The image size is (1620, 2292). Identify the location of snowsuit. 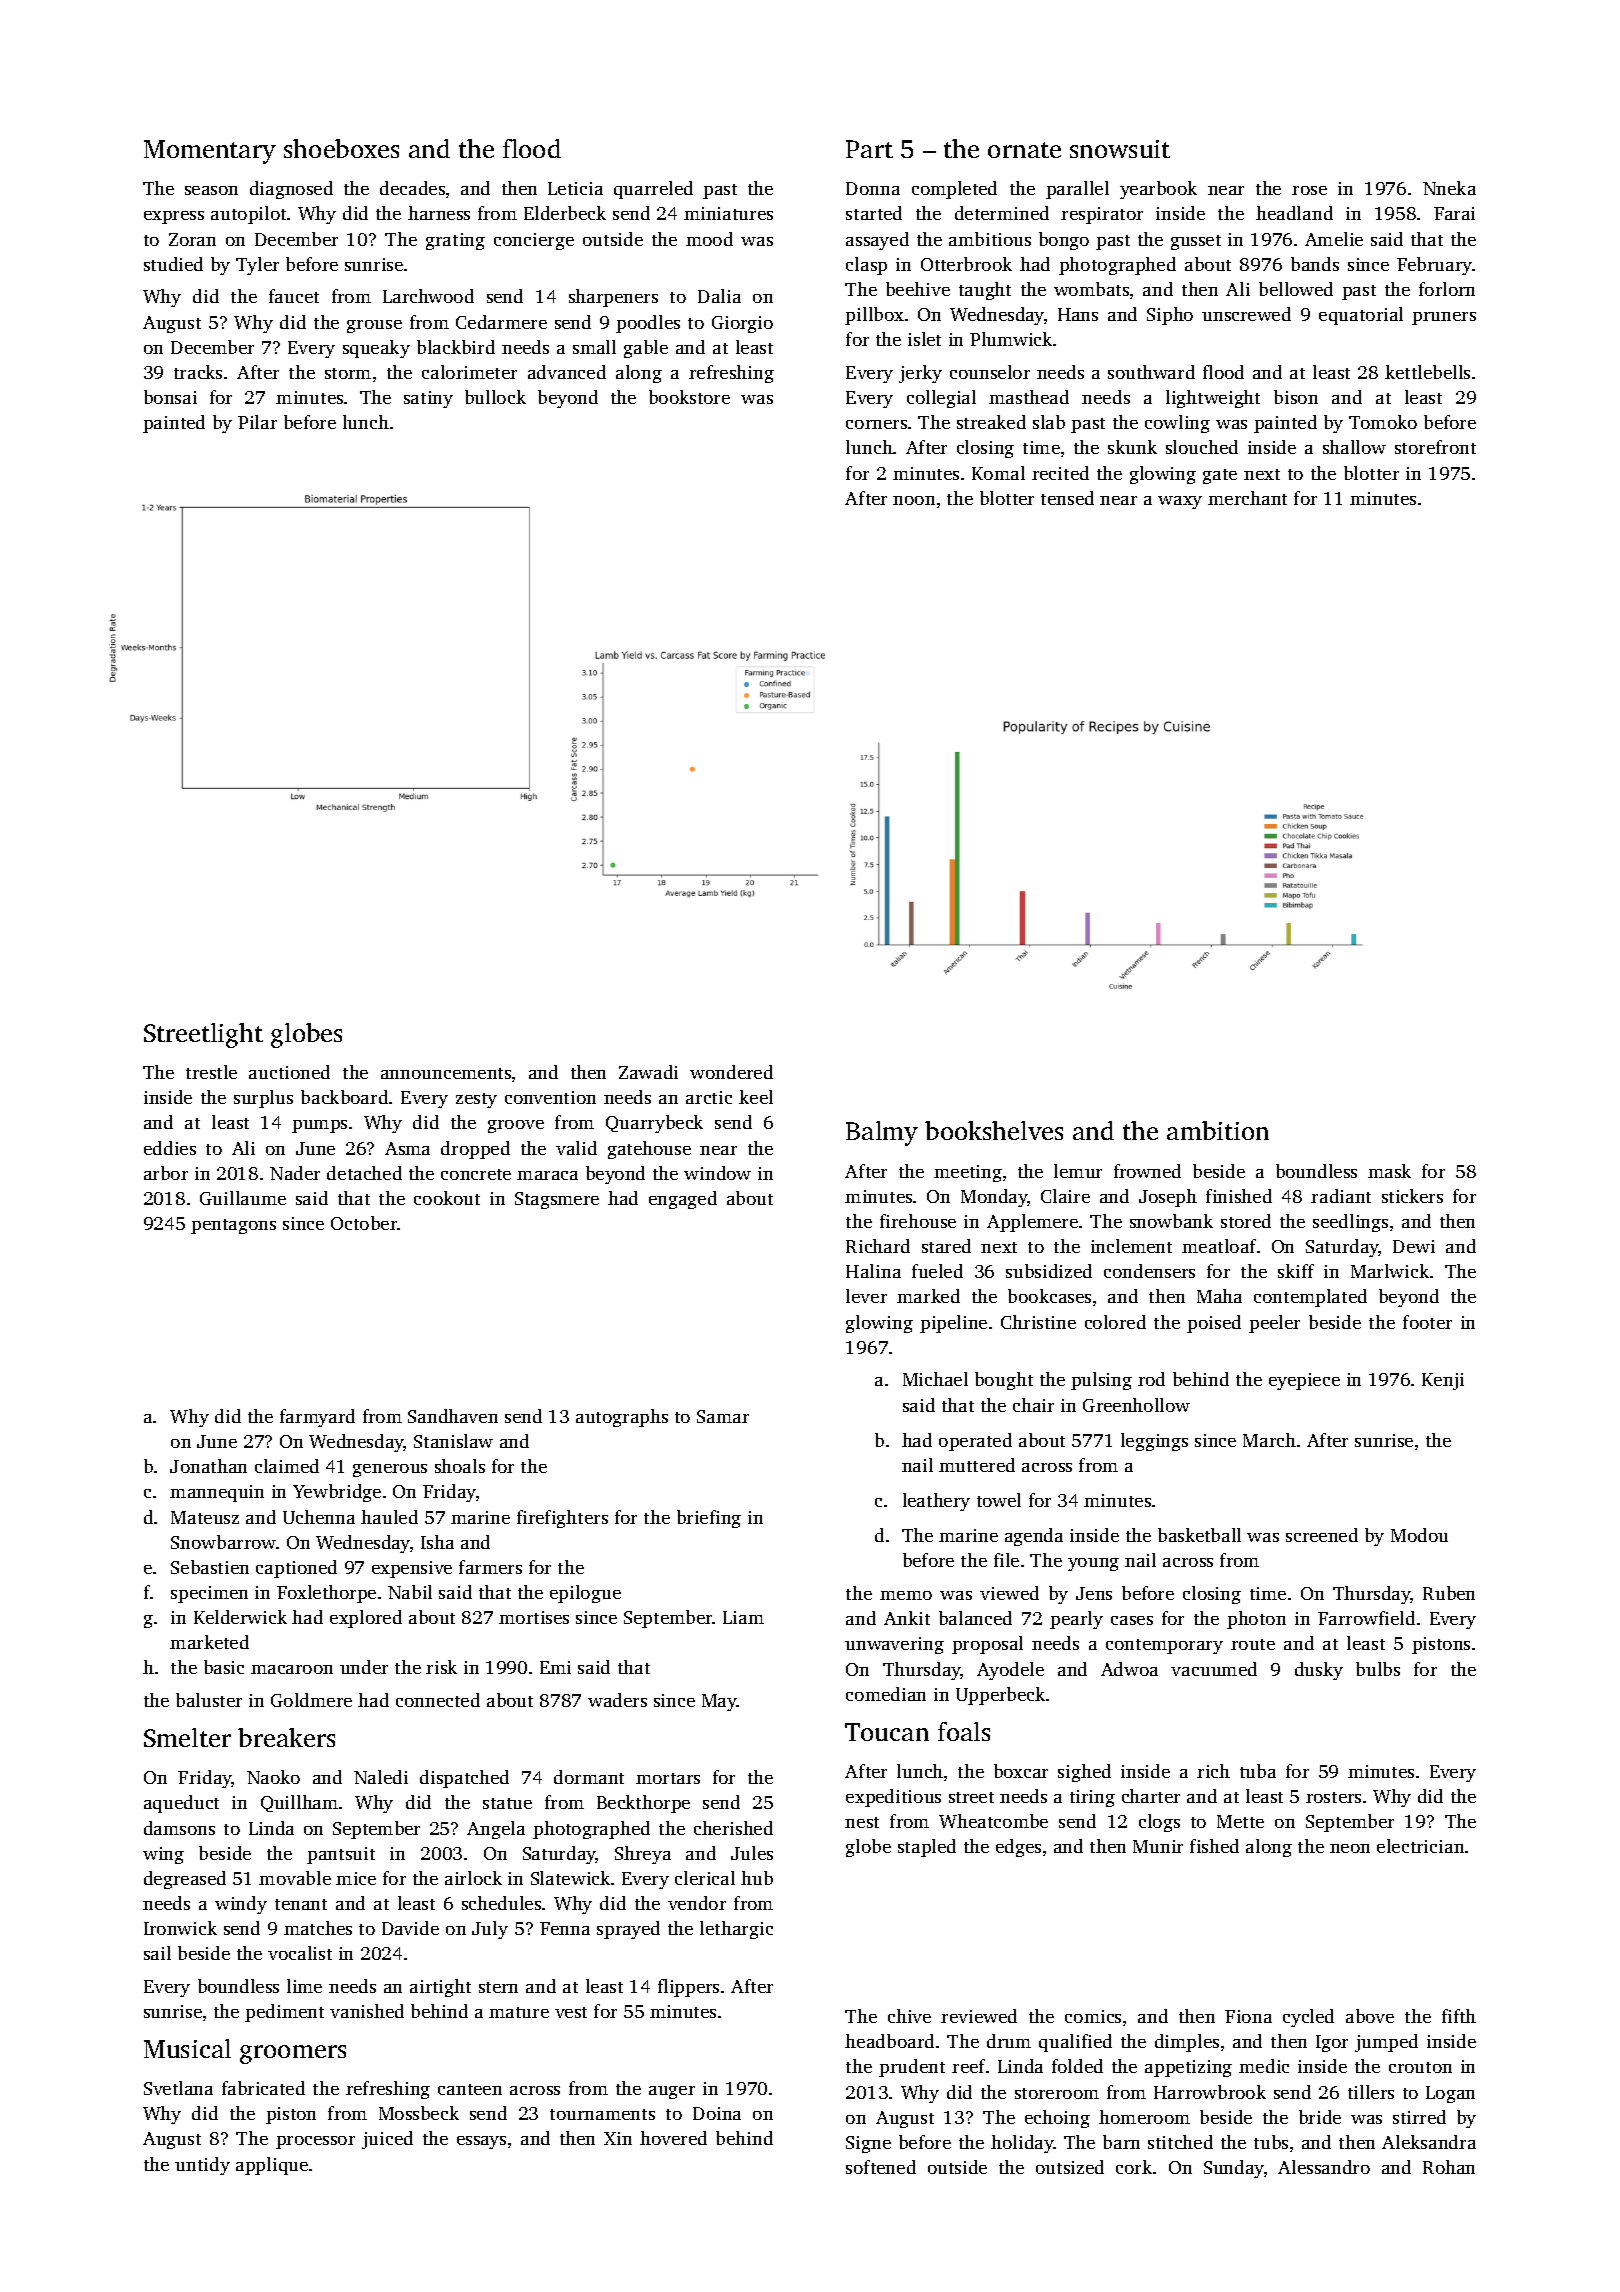
(1120, 149).
